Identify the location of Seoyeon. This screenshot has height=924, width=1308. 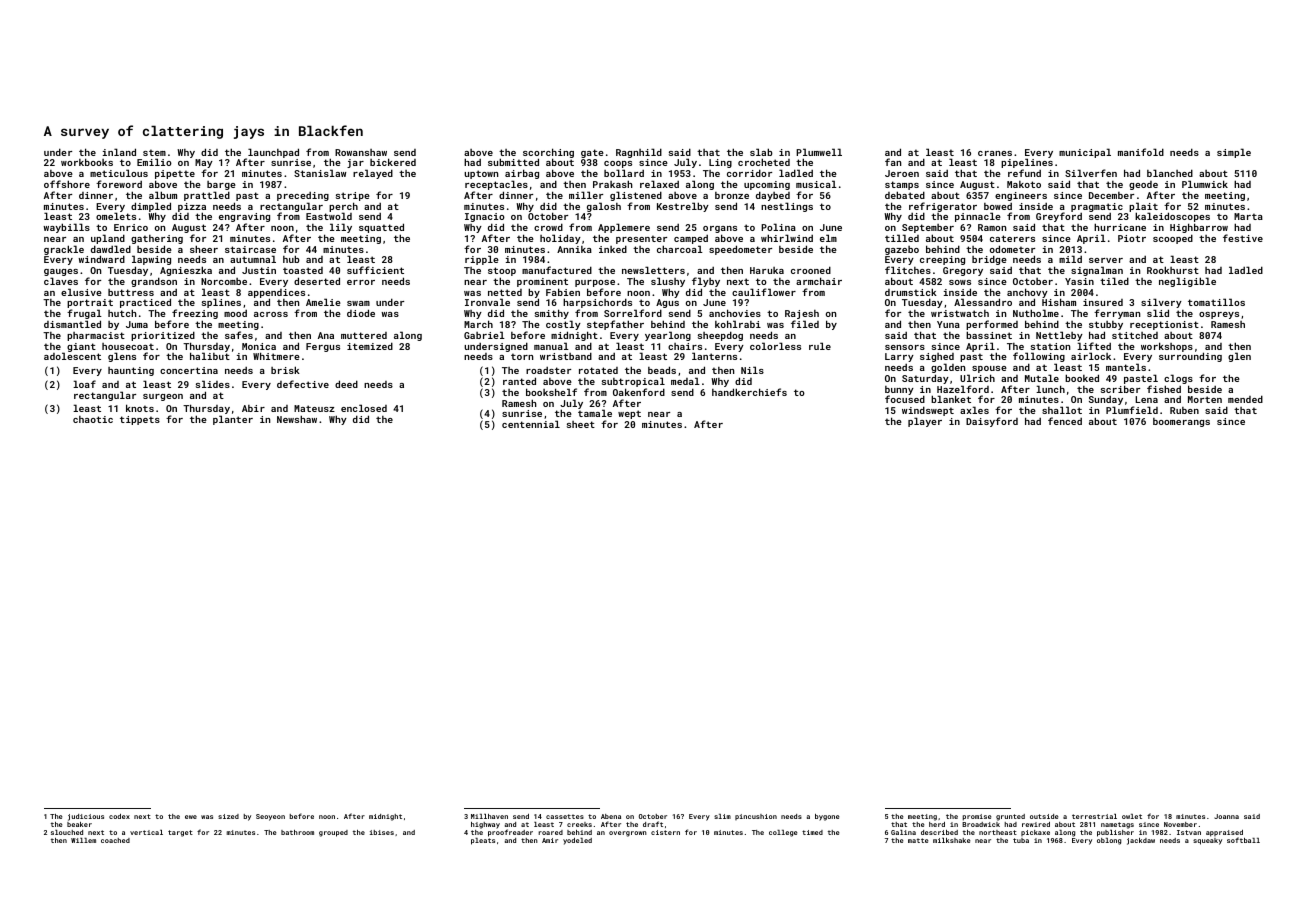
(270, 817).
